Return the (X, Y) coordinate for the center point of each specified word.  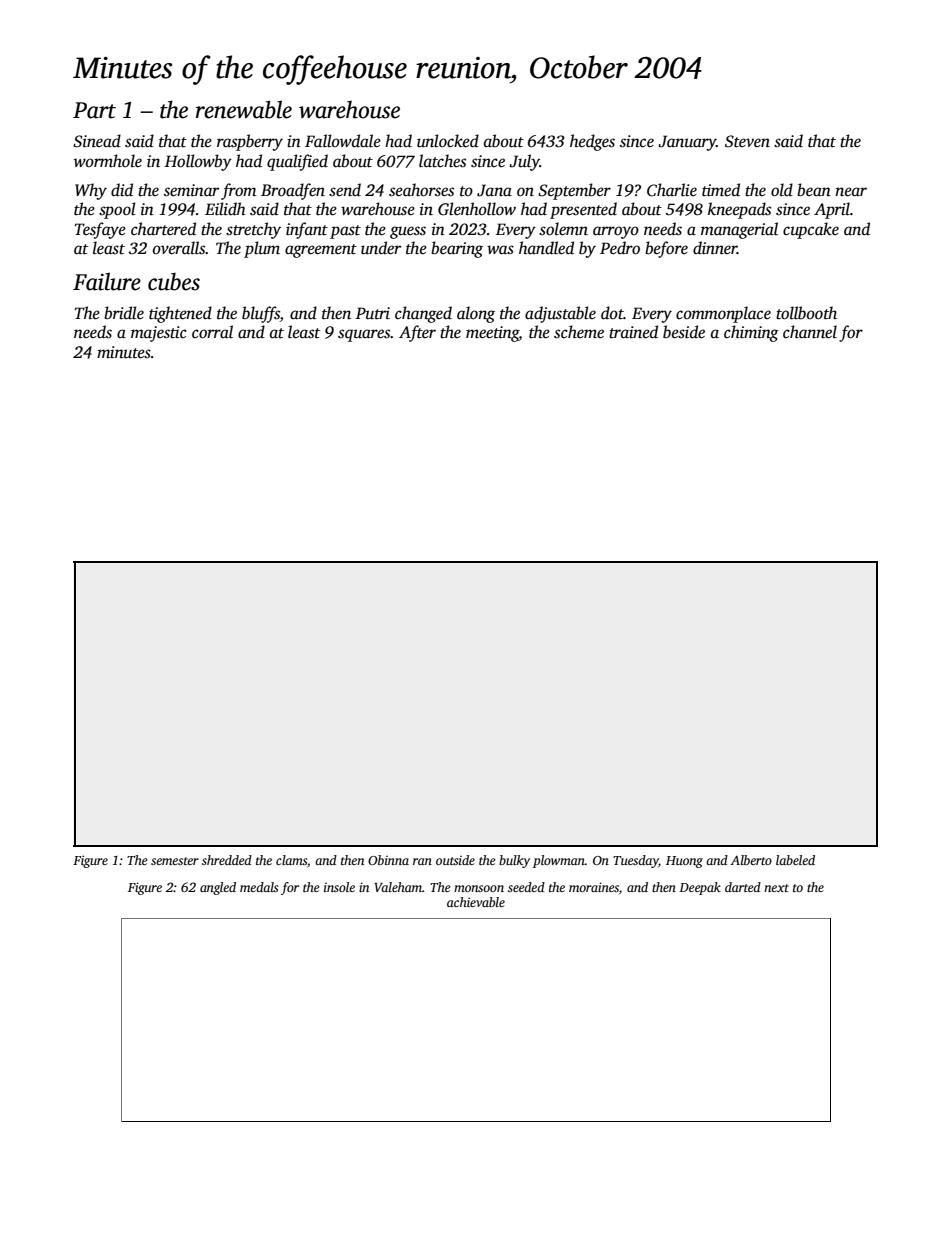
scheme (579, 332)
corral (212, 332)
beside (684, 332)
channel (810, 332)
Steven (747, 141)
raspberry (250, 142)
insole (339, 887)
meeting (492, 334)
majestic (159, 334)
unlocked (448, 141)
